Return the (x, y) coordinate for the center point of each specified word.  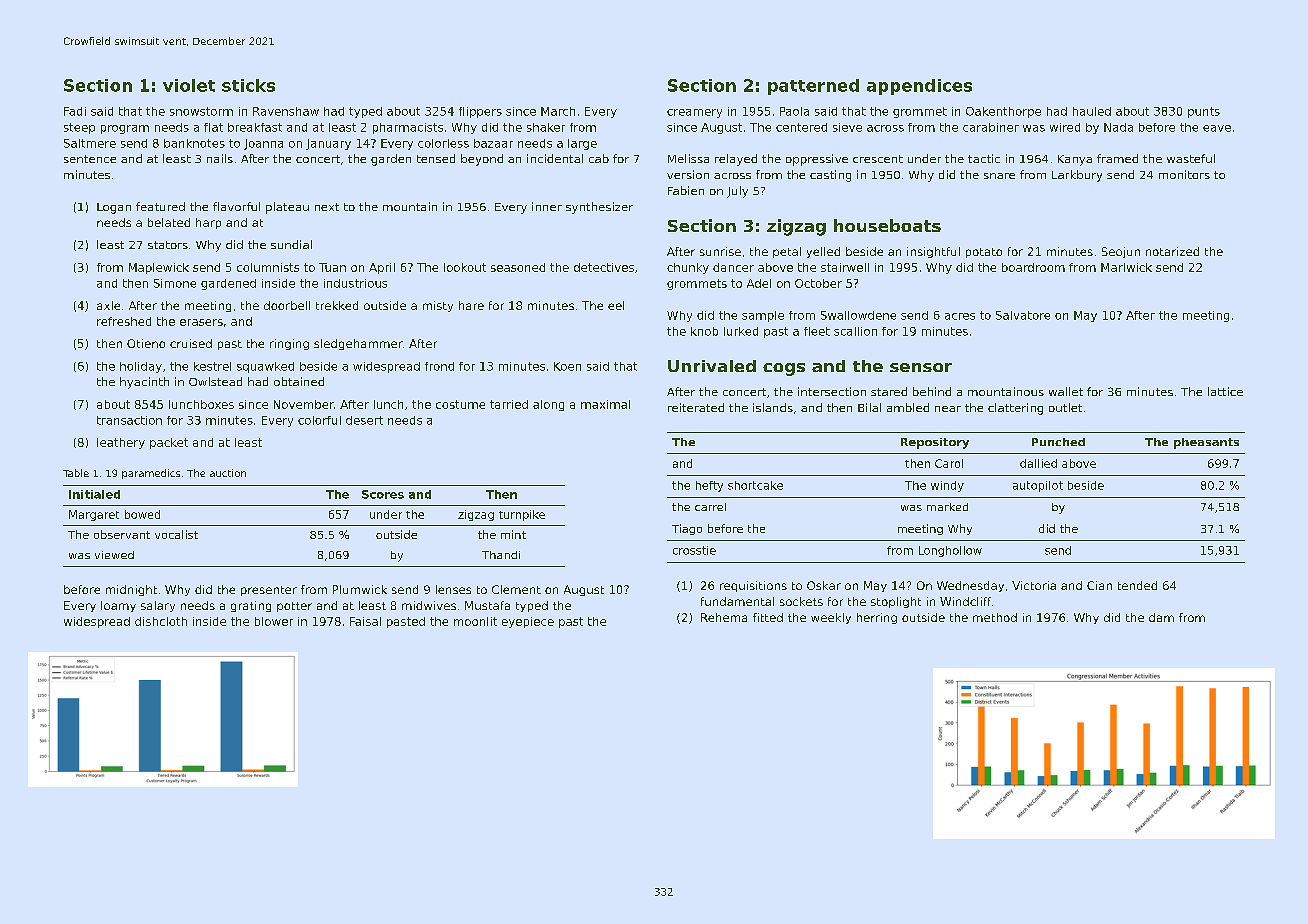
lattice (1225, 391)
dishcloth (161, 621)
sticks (248, 85)
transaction (129, 420)
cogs (784, 369)
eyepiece (528, 622)
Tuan (332, 267)
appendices (919, 87)
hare (471, 305)
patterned (813, 87)
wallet (1066, 391)
